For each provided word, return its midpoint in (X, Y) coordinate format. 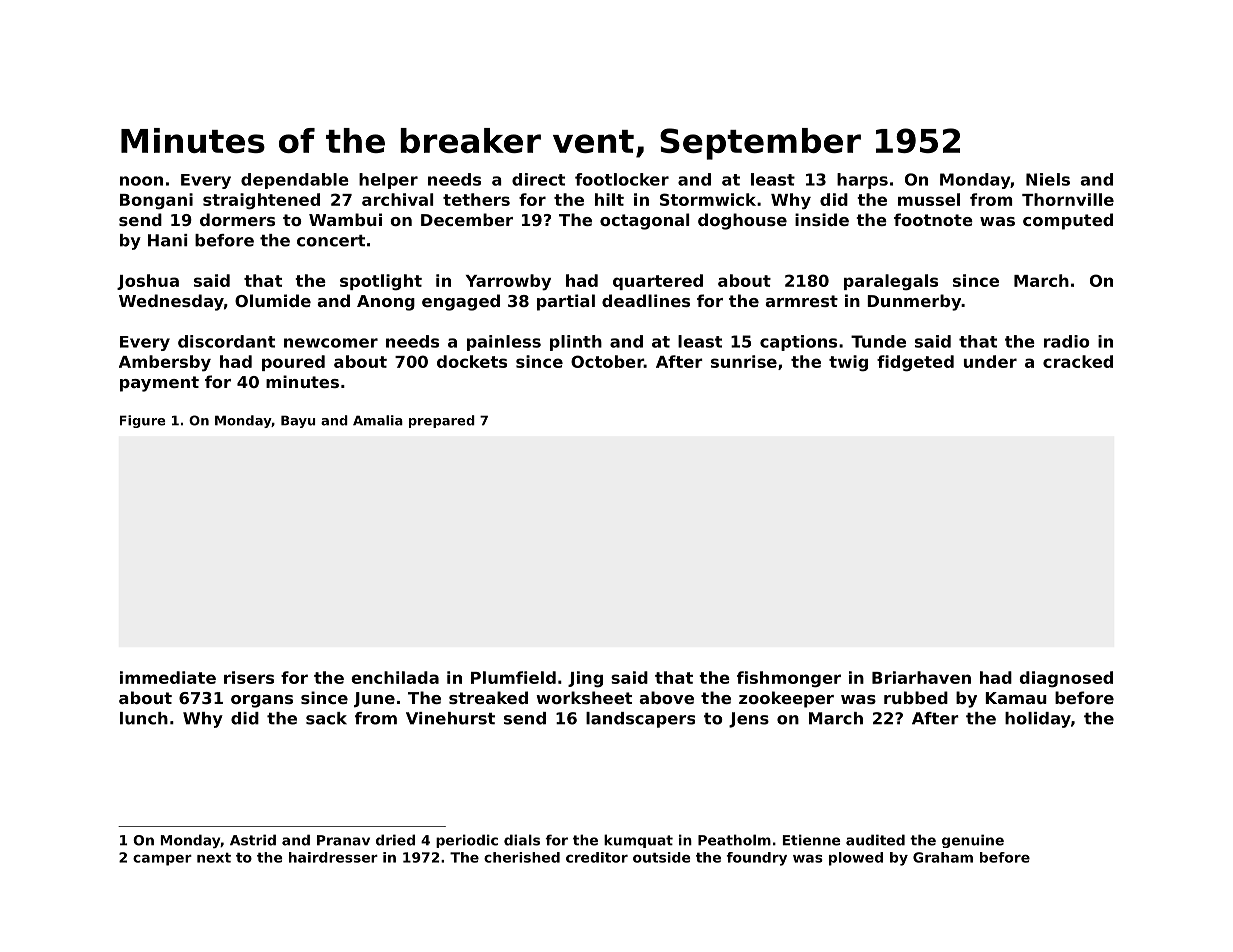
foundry (757, 859)
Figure (142, 421)
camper (162, 860)
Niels (1048, 179)
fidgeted (915, 363)
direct (538, 179)
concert (331, 241)
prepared (442, 421)
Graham (943, 857)
